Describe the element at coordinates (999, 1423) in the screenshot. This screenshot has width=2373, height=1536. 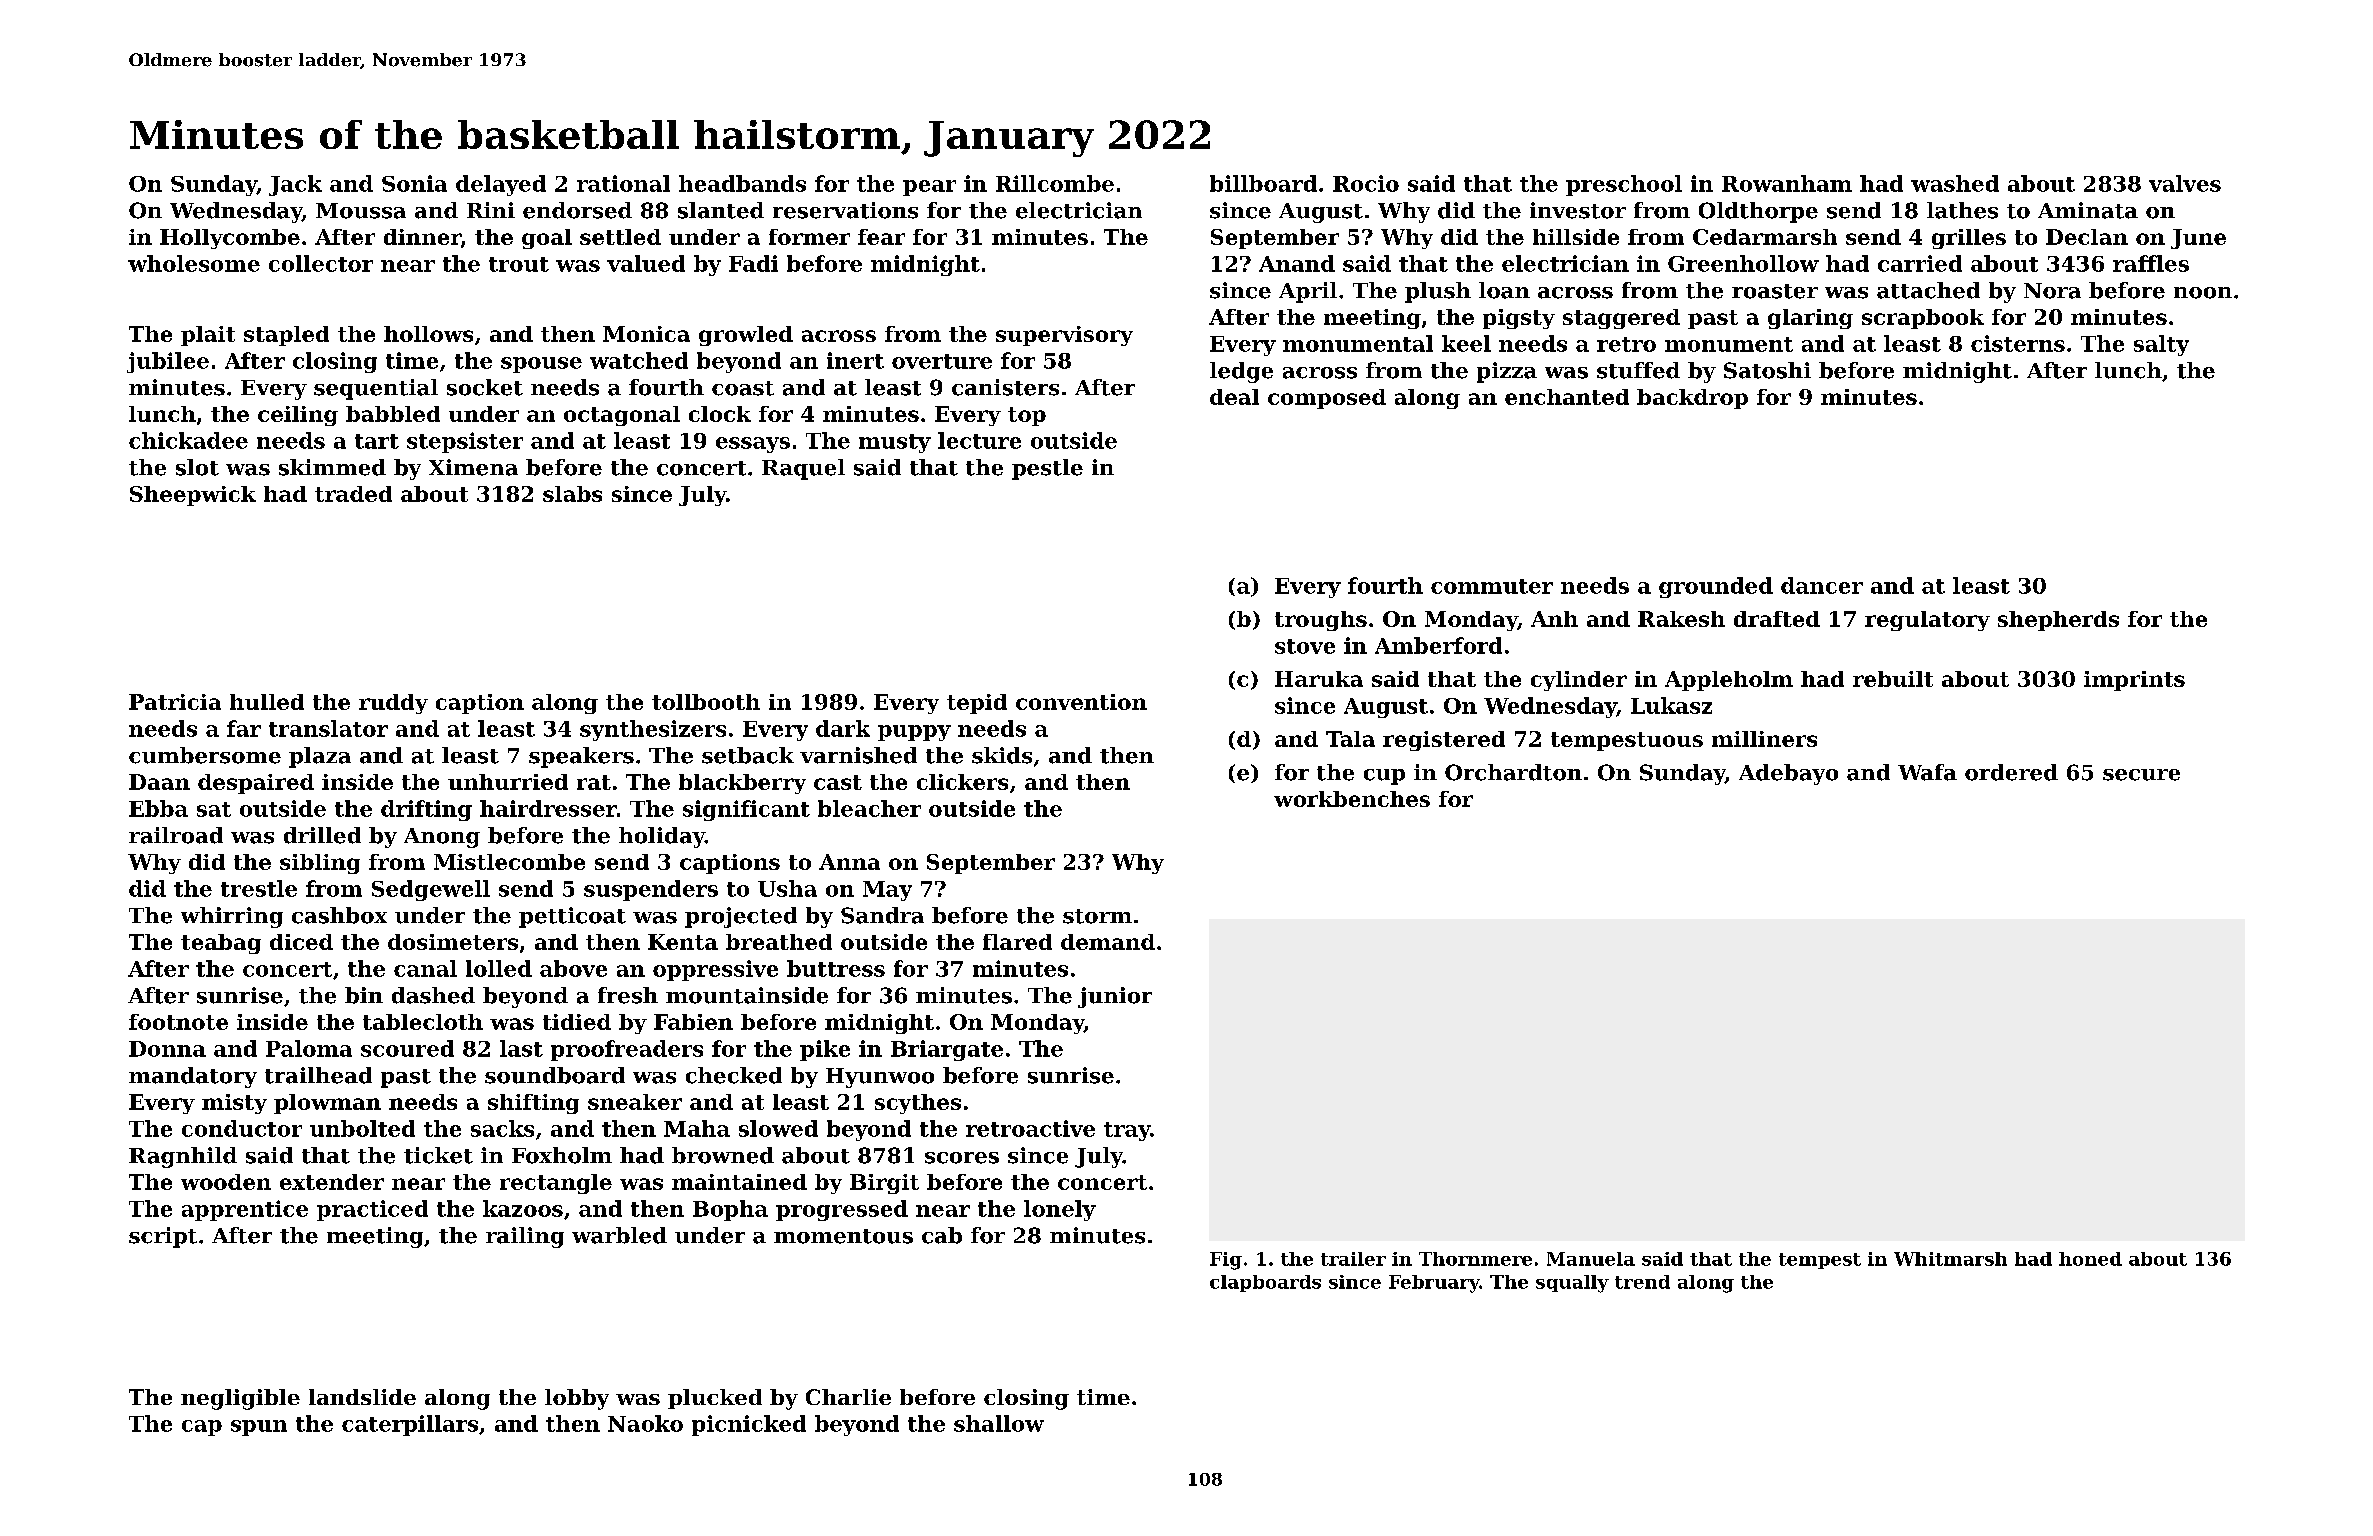
I see `shallow` at that location.
